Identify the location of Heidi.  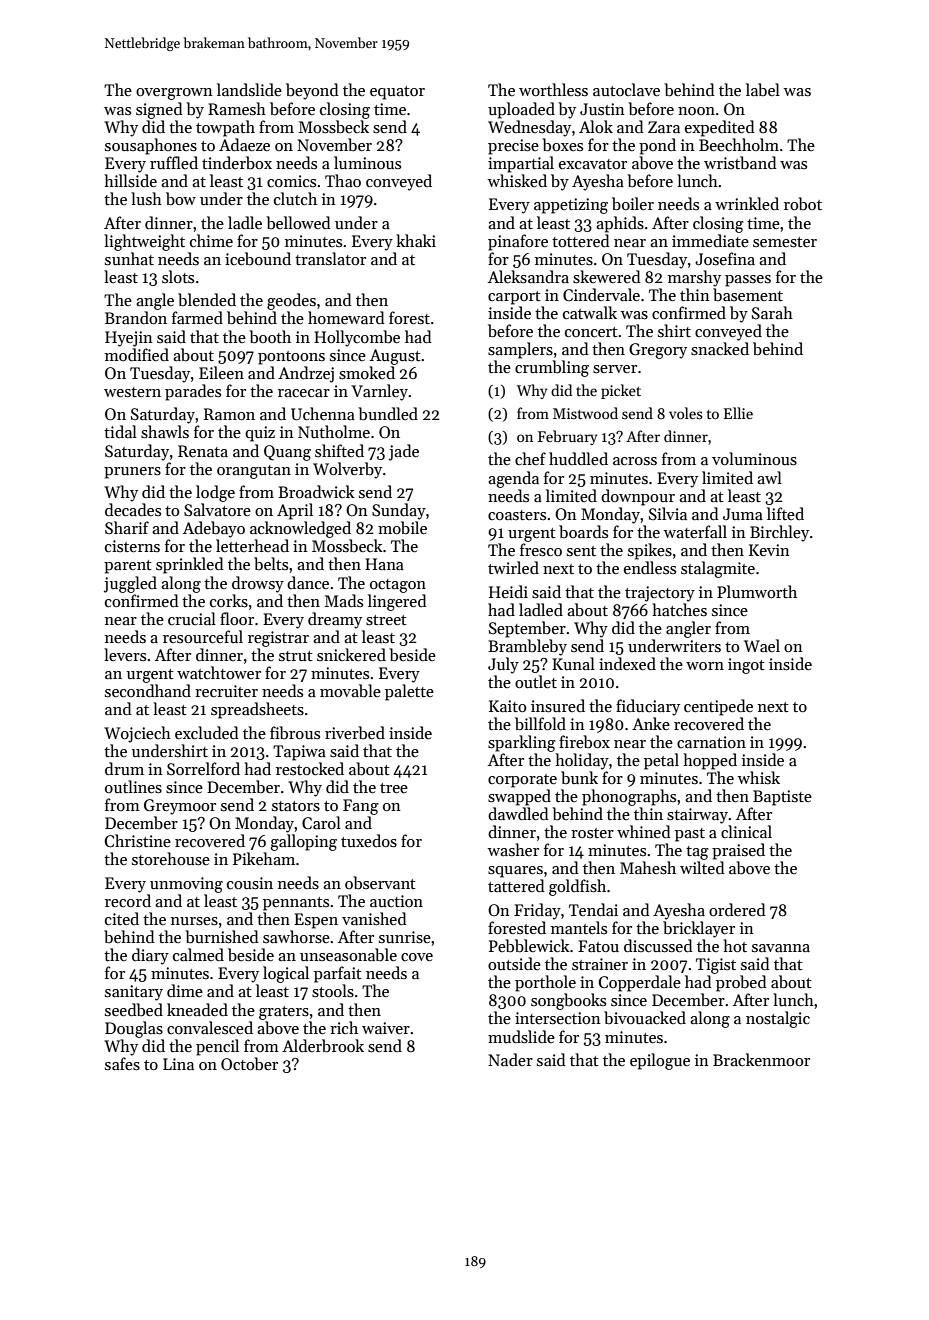
(508, 591).
